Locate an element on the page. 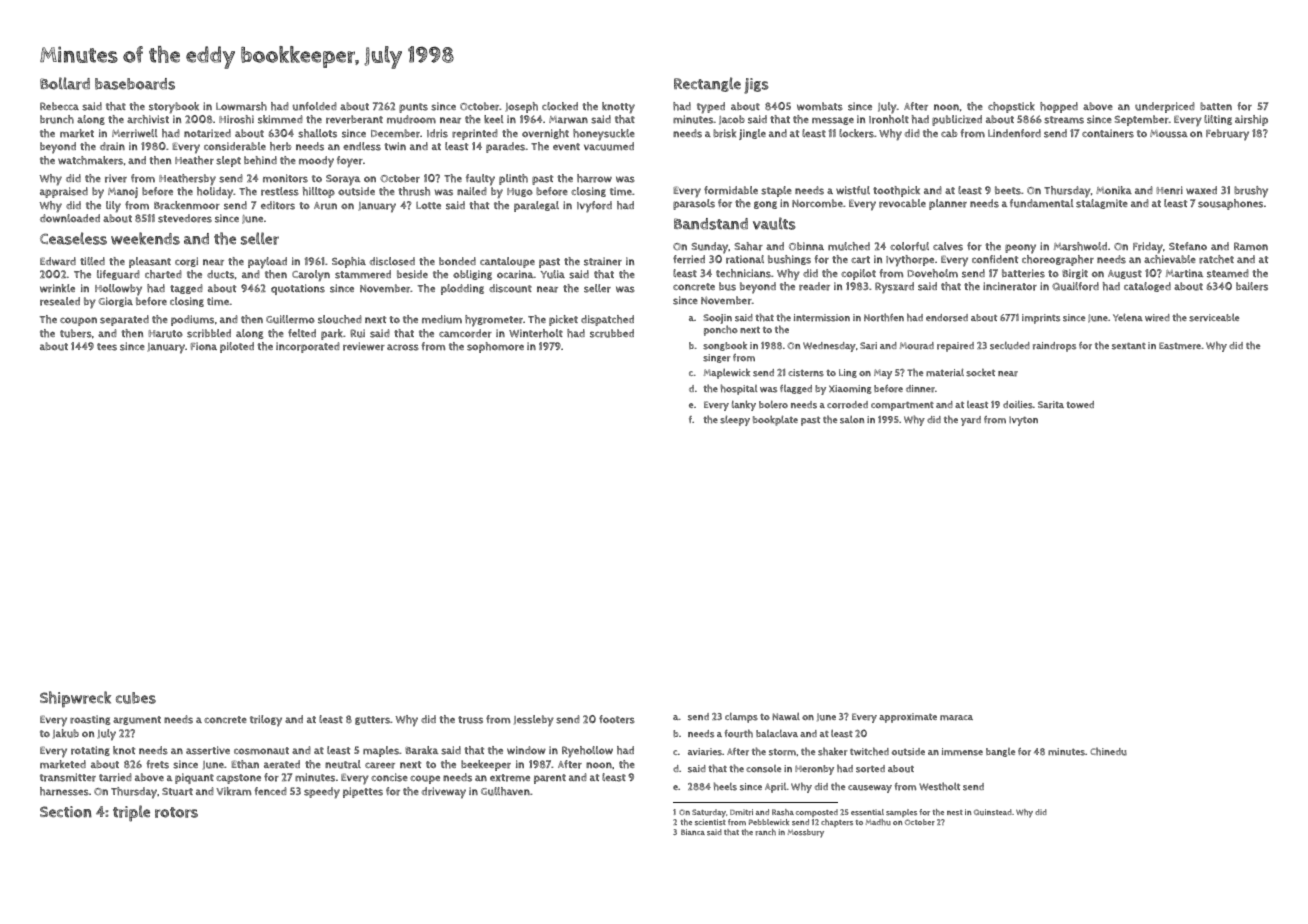 This image has width=1308, height=924. clamps is located at coordinates (741, 717).
